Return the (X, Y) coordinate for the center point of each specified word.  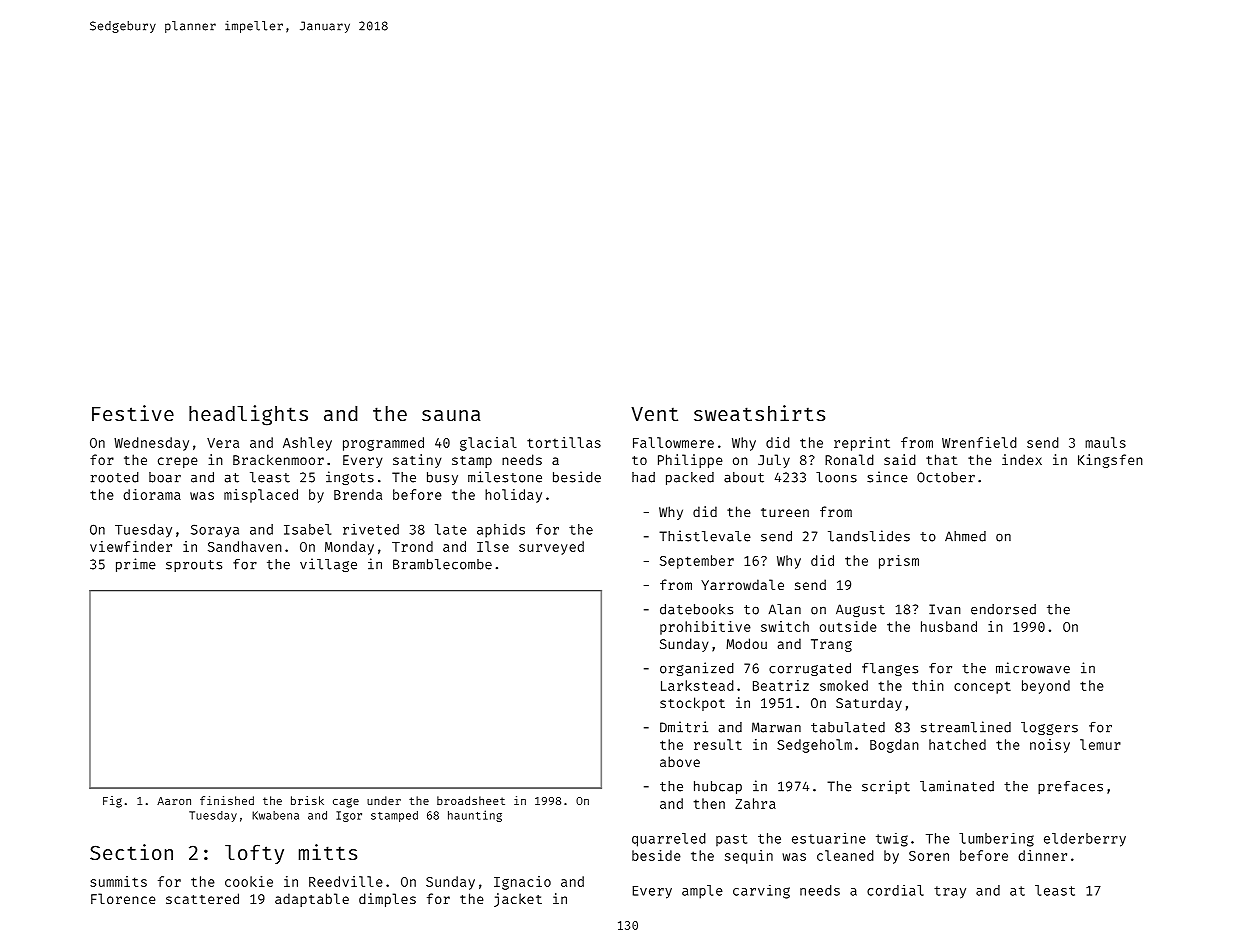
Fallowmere (673, 442)
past (731, 840)
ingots (350, 478)
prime (136, 565)
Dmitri (684, 727)
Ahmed (965, 536)
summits (118, 881)
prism (899, 562)
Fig (112, 802)
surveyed (551, 548)
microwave (1033, 668)
